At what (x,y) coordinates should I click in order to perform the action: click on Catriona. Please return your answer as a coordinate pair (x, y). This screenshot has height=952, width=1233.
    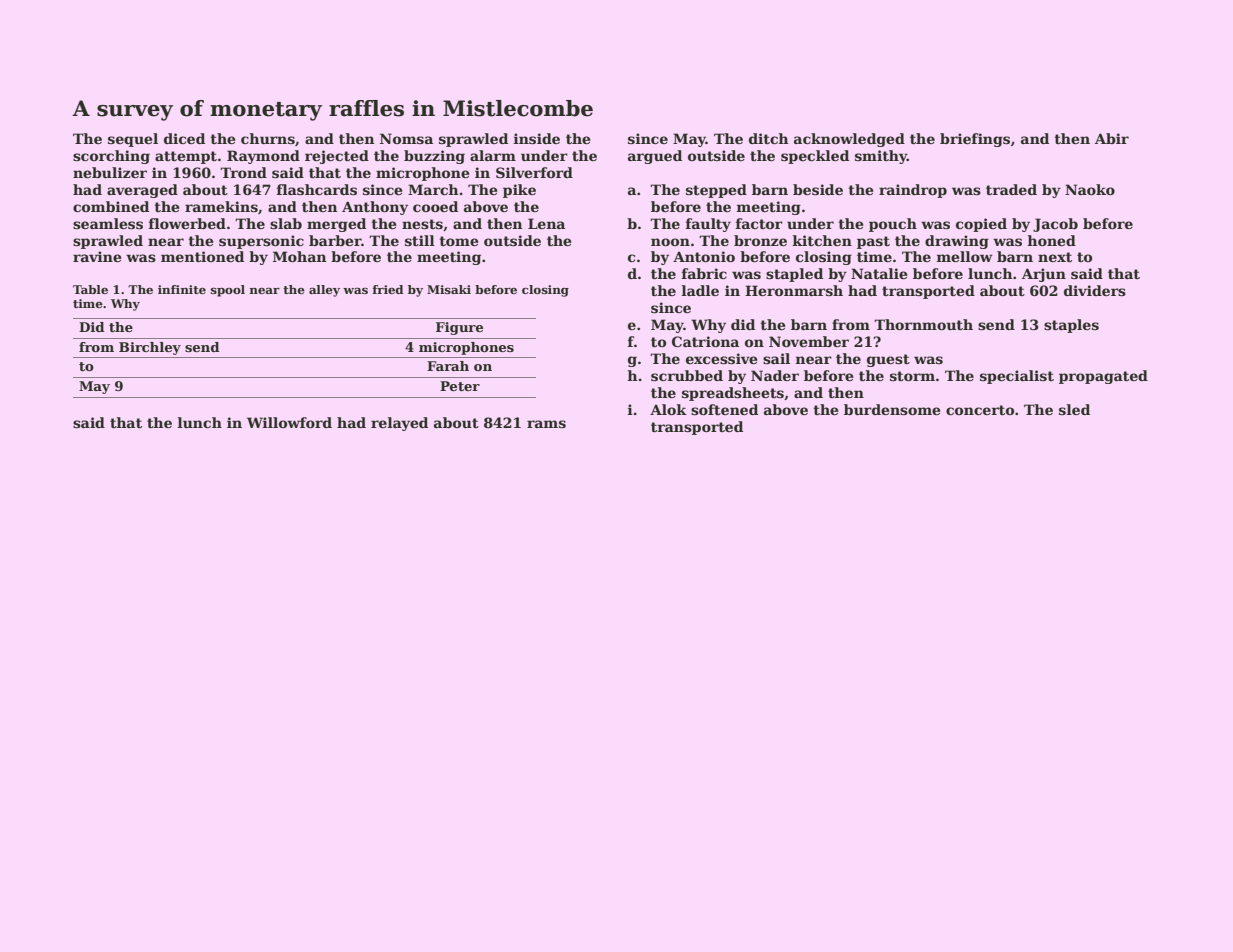
    Looking at the image, I should click on (705, 341).
